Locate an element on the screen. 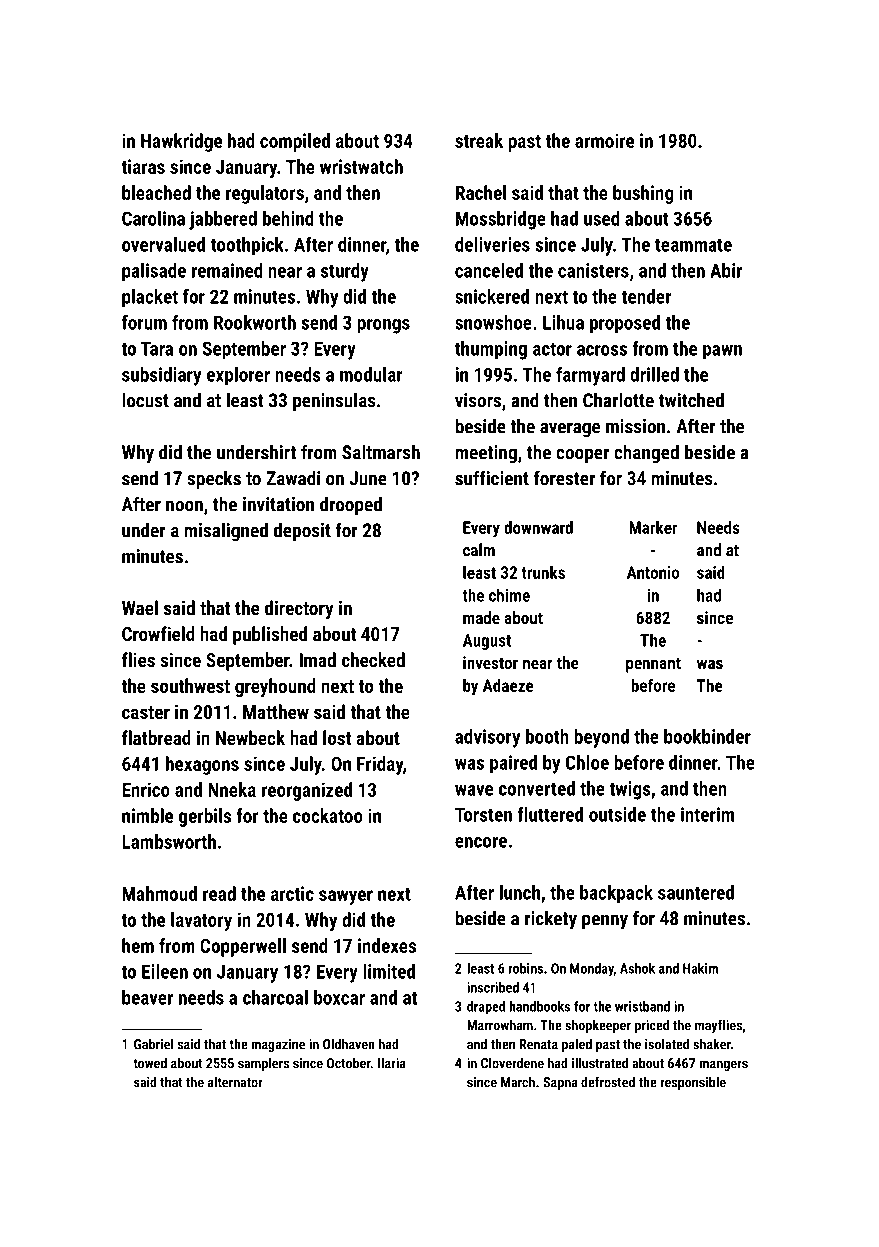 This screenshot has height=1247, width=879. drilled is located at coordinates (654, 374).
